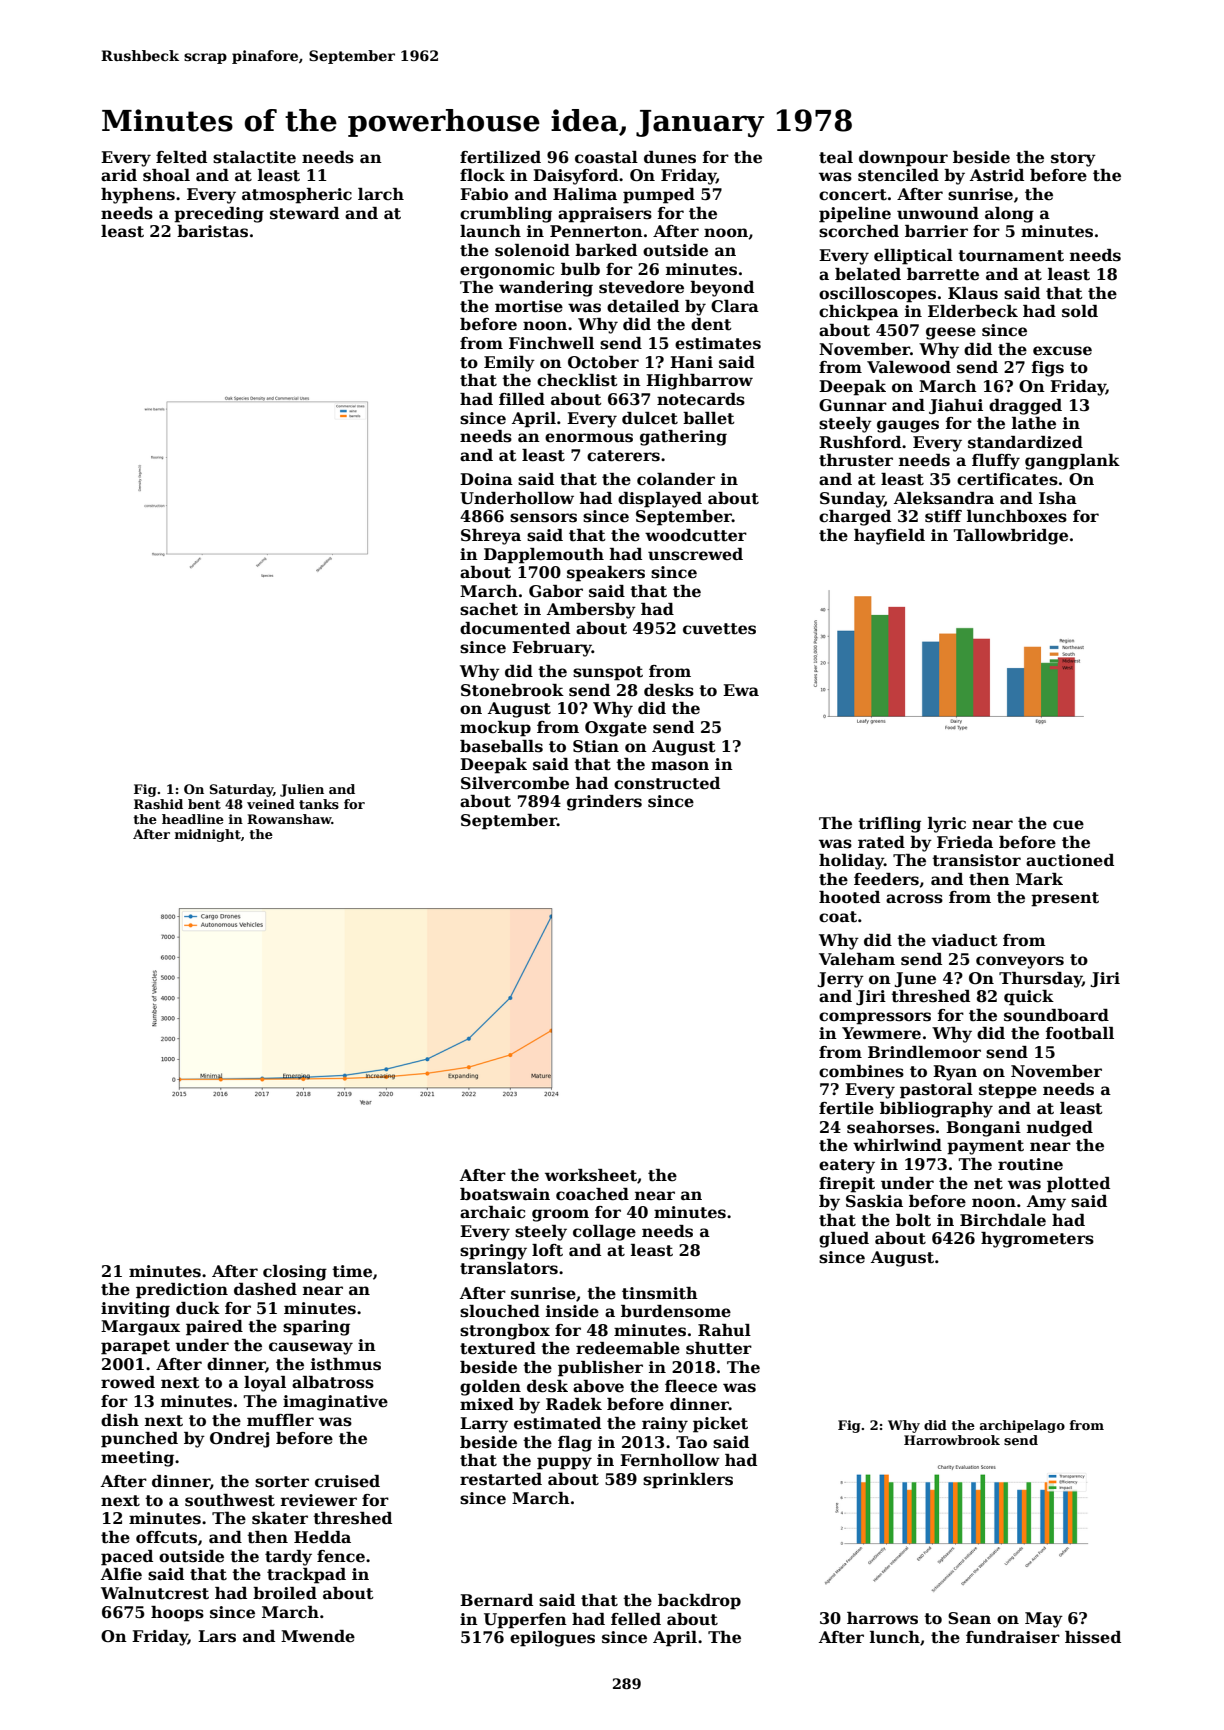 Image resolution: width=1224 pixels, height=1730 pixels. What do you see at coordinates (297, 196) in the document?
I see `atmospheric` at bounding box center [297, 196].
